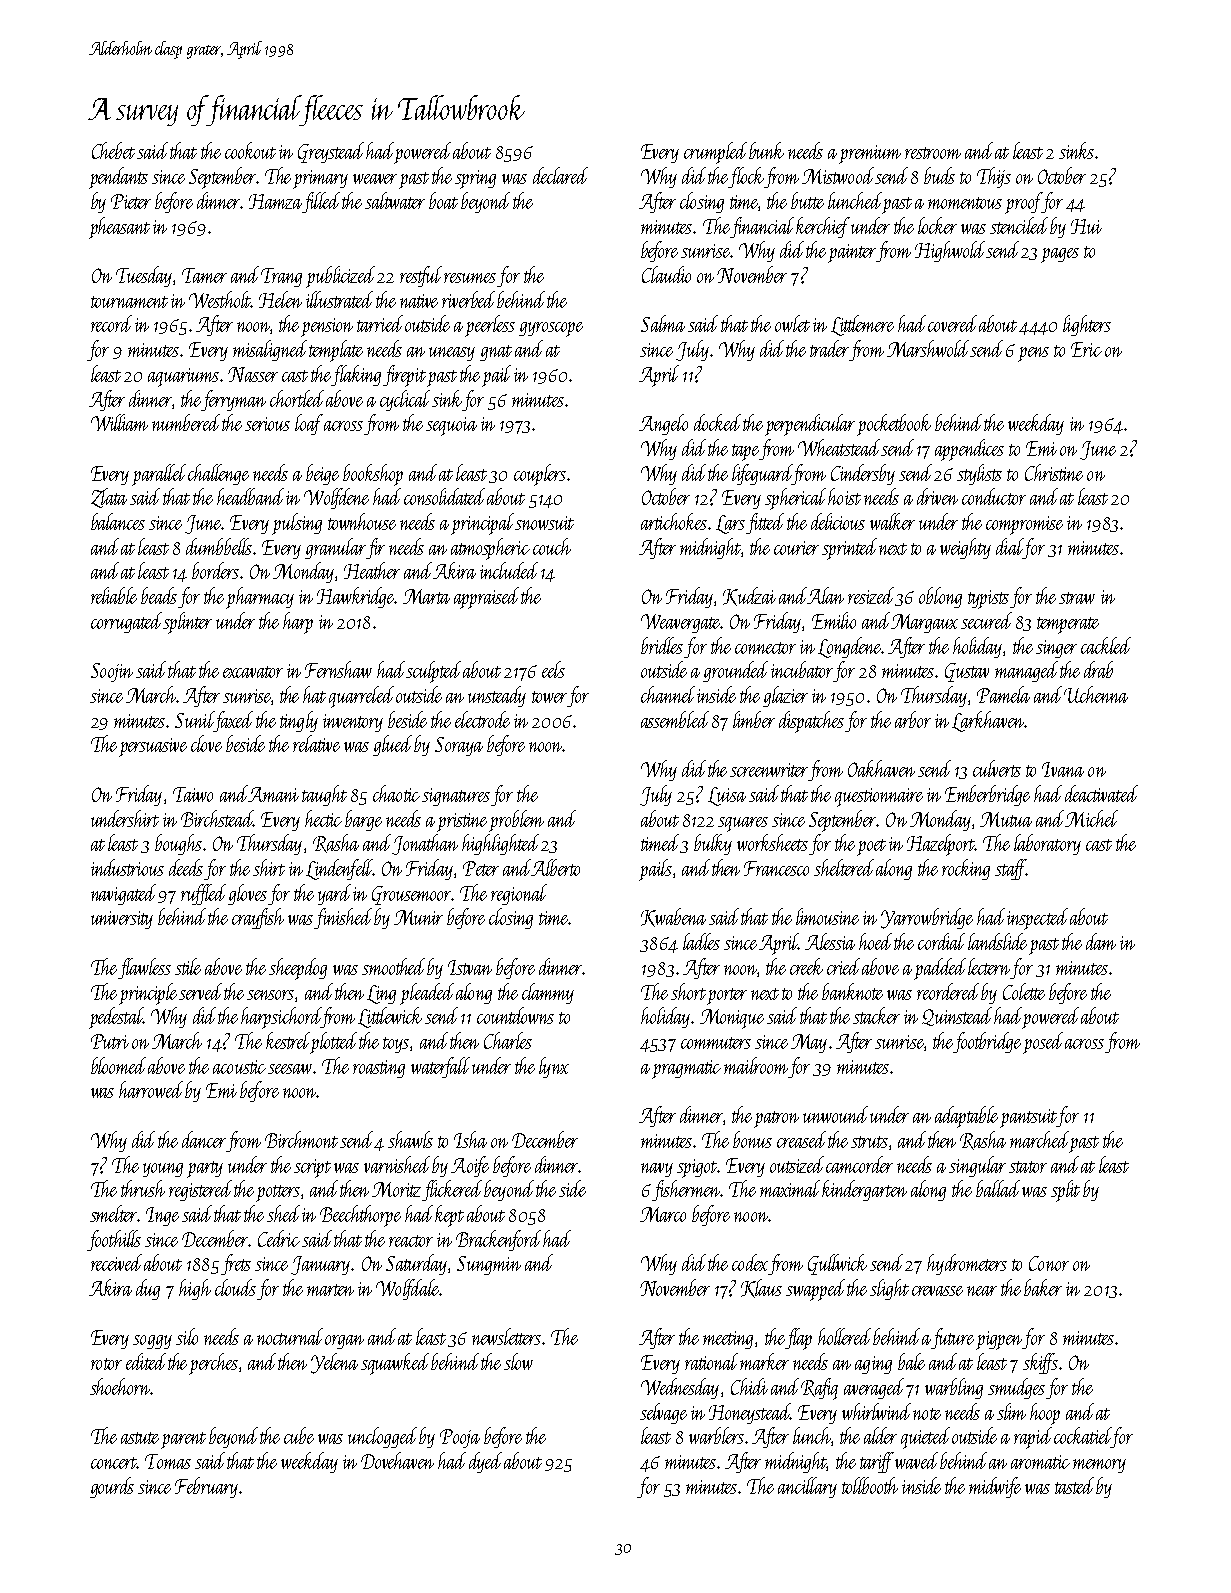 This screenshot has height=1593, width=1231. I want to click on Tuesday, so click(144, 276).
